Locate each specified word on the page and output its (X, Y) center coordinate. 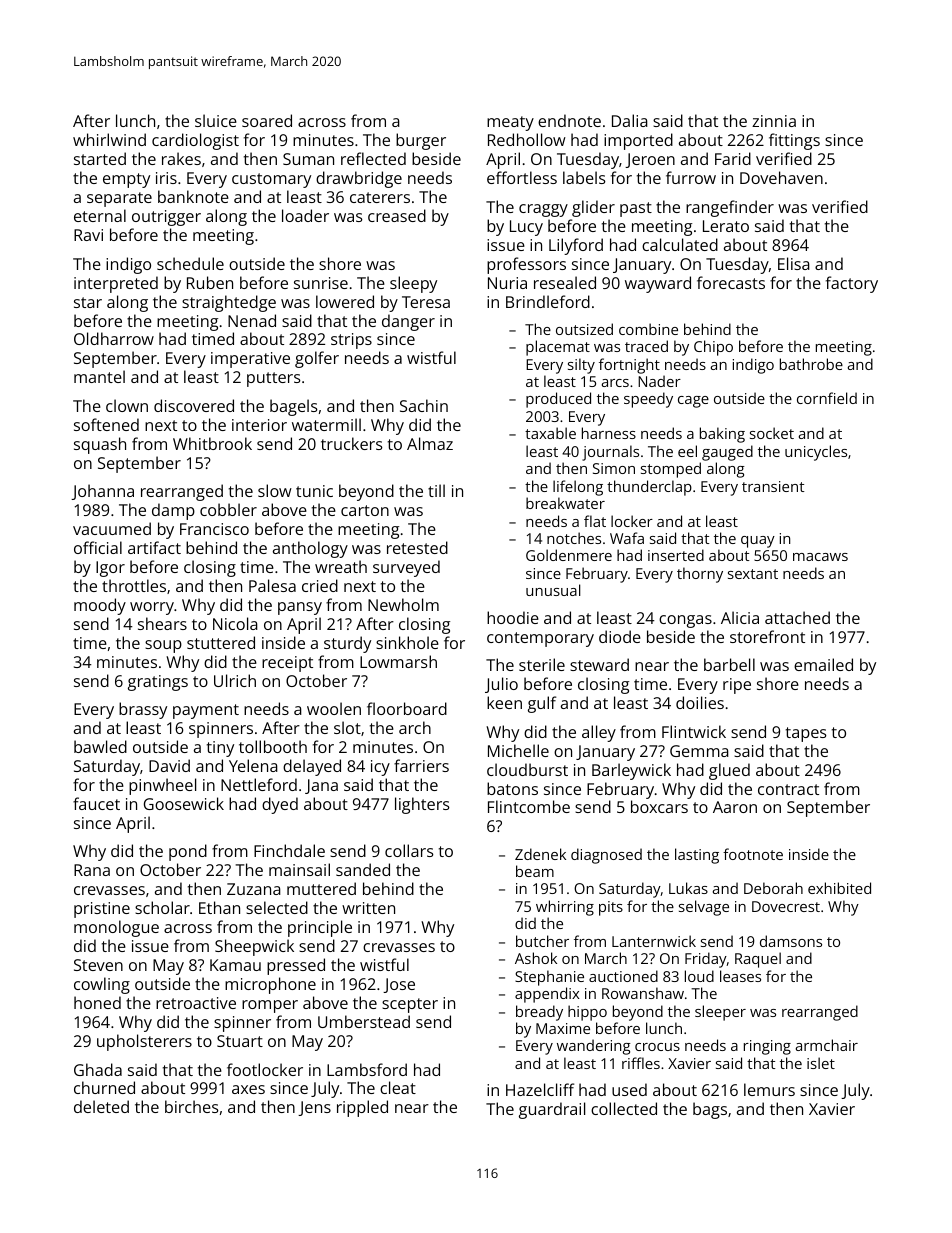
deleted (101, 1106)
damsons (791, 941)
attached (797, 617)
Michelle (518, 750)
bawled (100, 746)
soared (267, 120)
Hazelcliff (540, 1089)
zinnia (774, 121)
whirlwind (109, 139)
